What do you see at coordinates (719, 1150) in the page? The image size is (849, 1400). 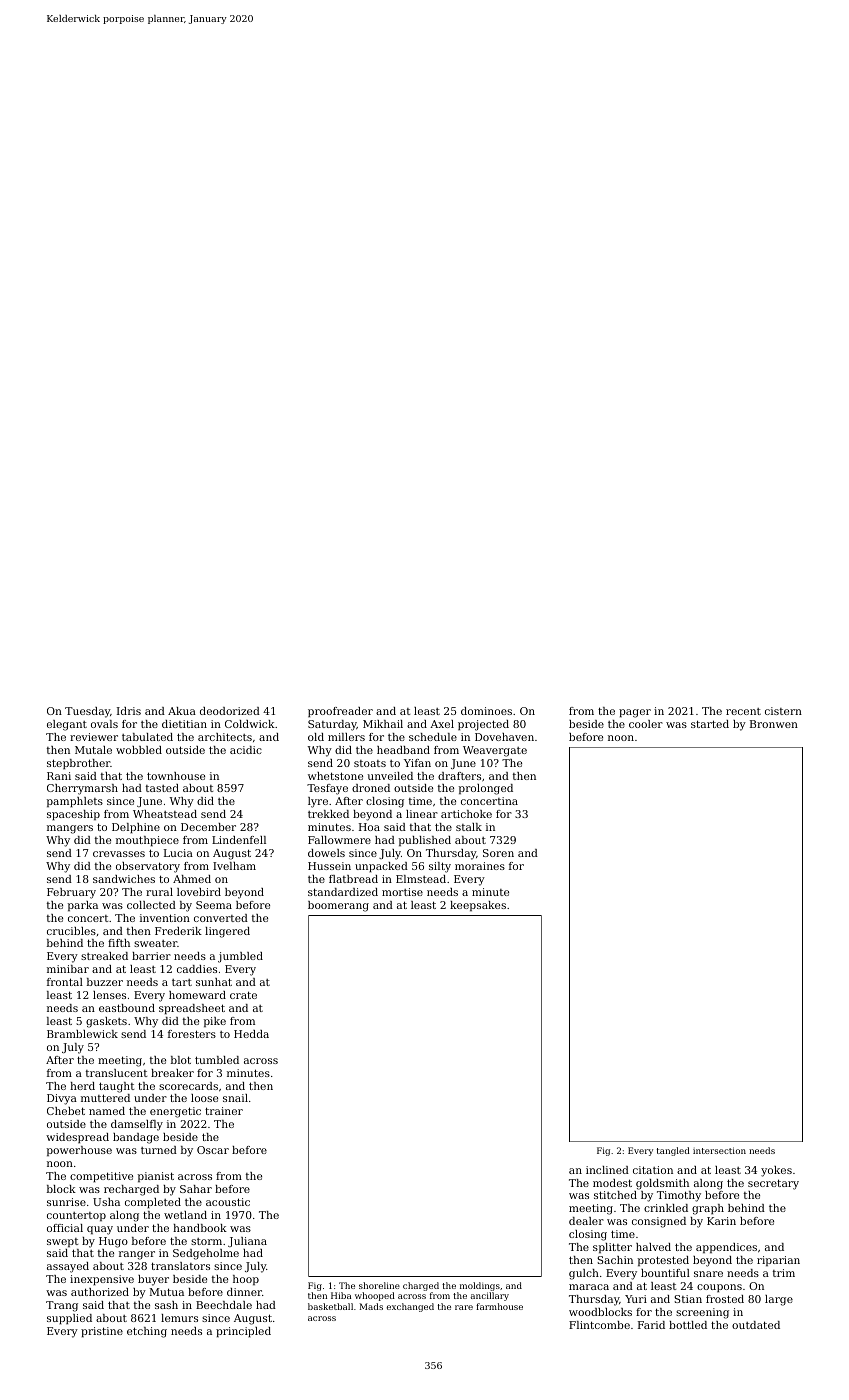 I see `intersection` at bounding box center [719, 1150].
